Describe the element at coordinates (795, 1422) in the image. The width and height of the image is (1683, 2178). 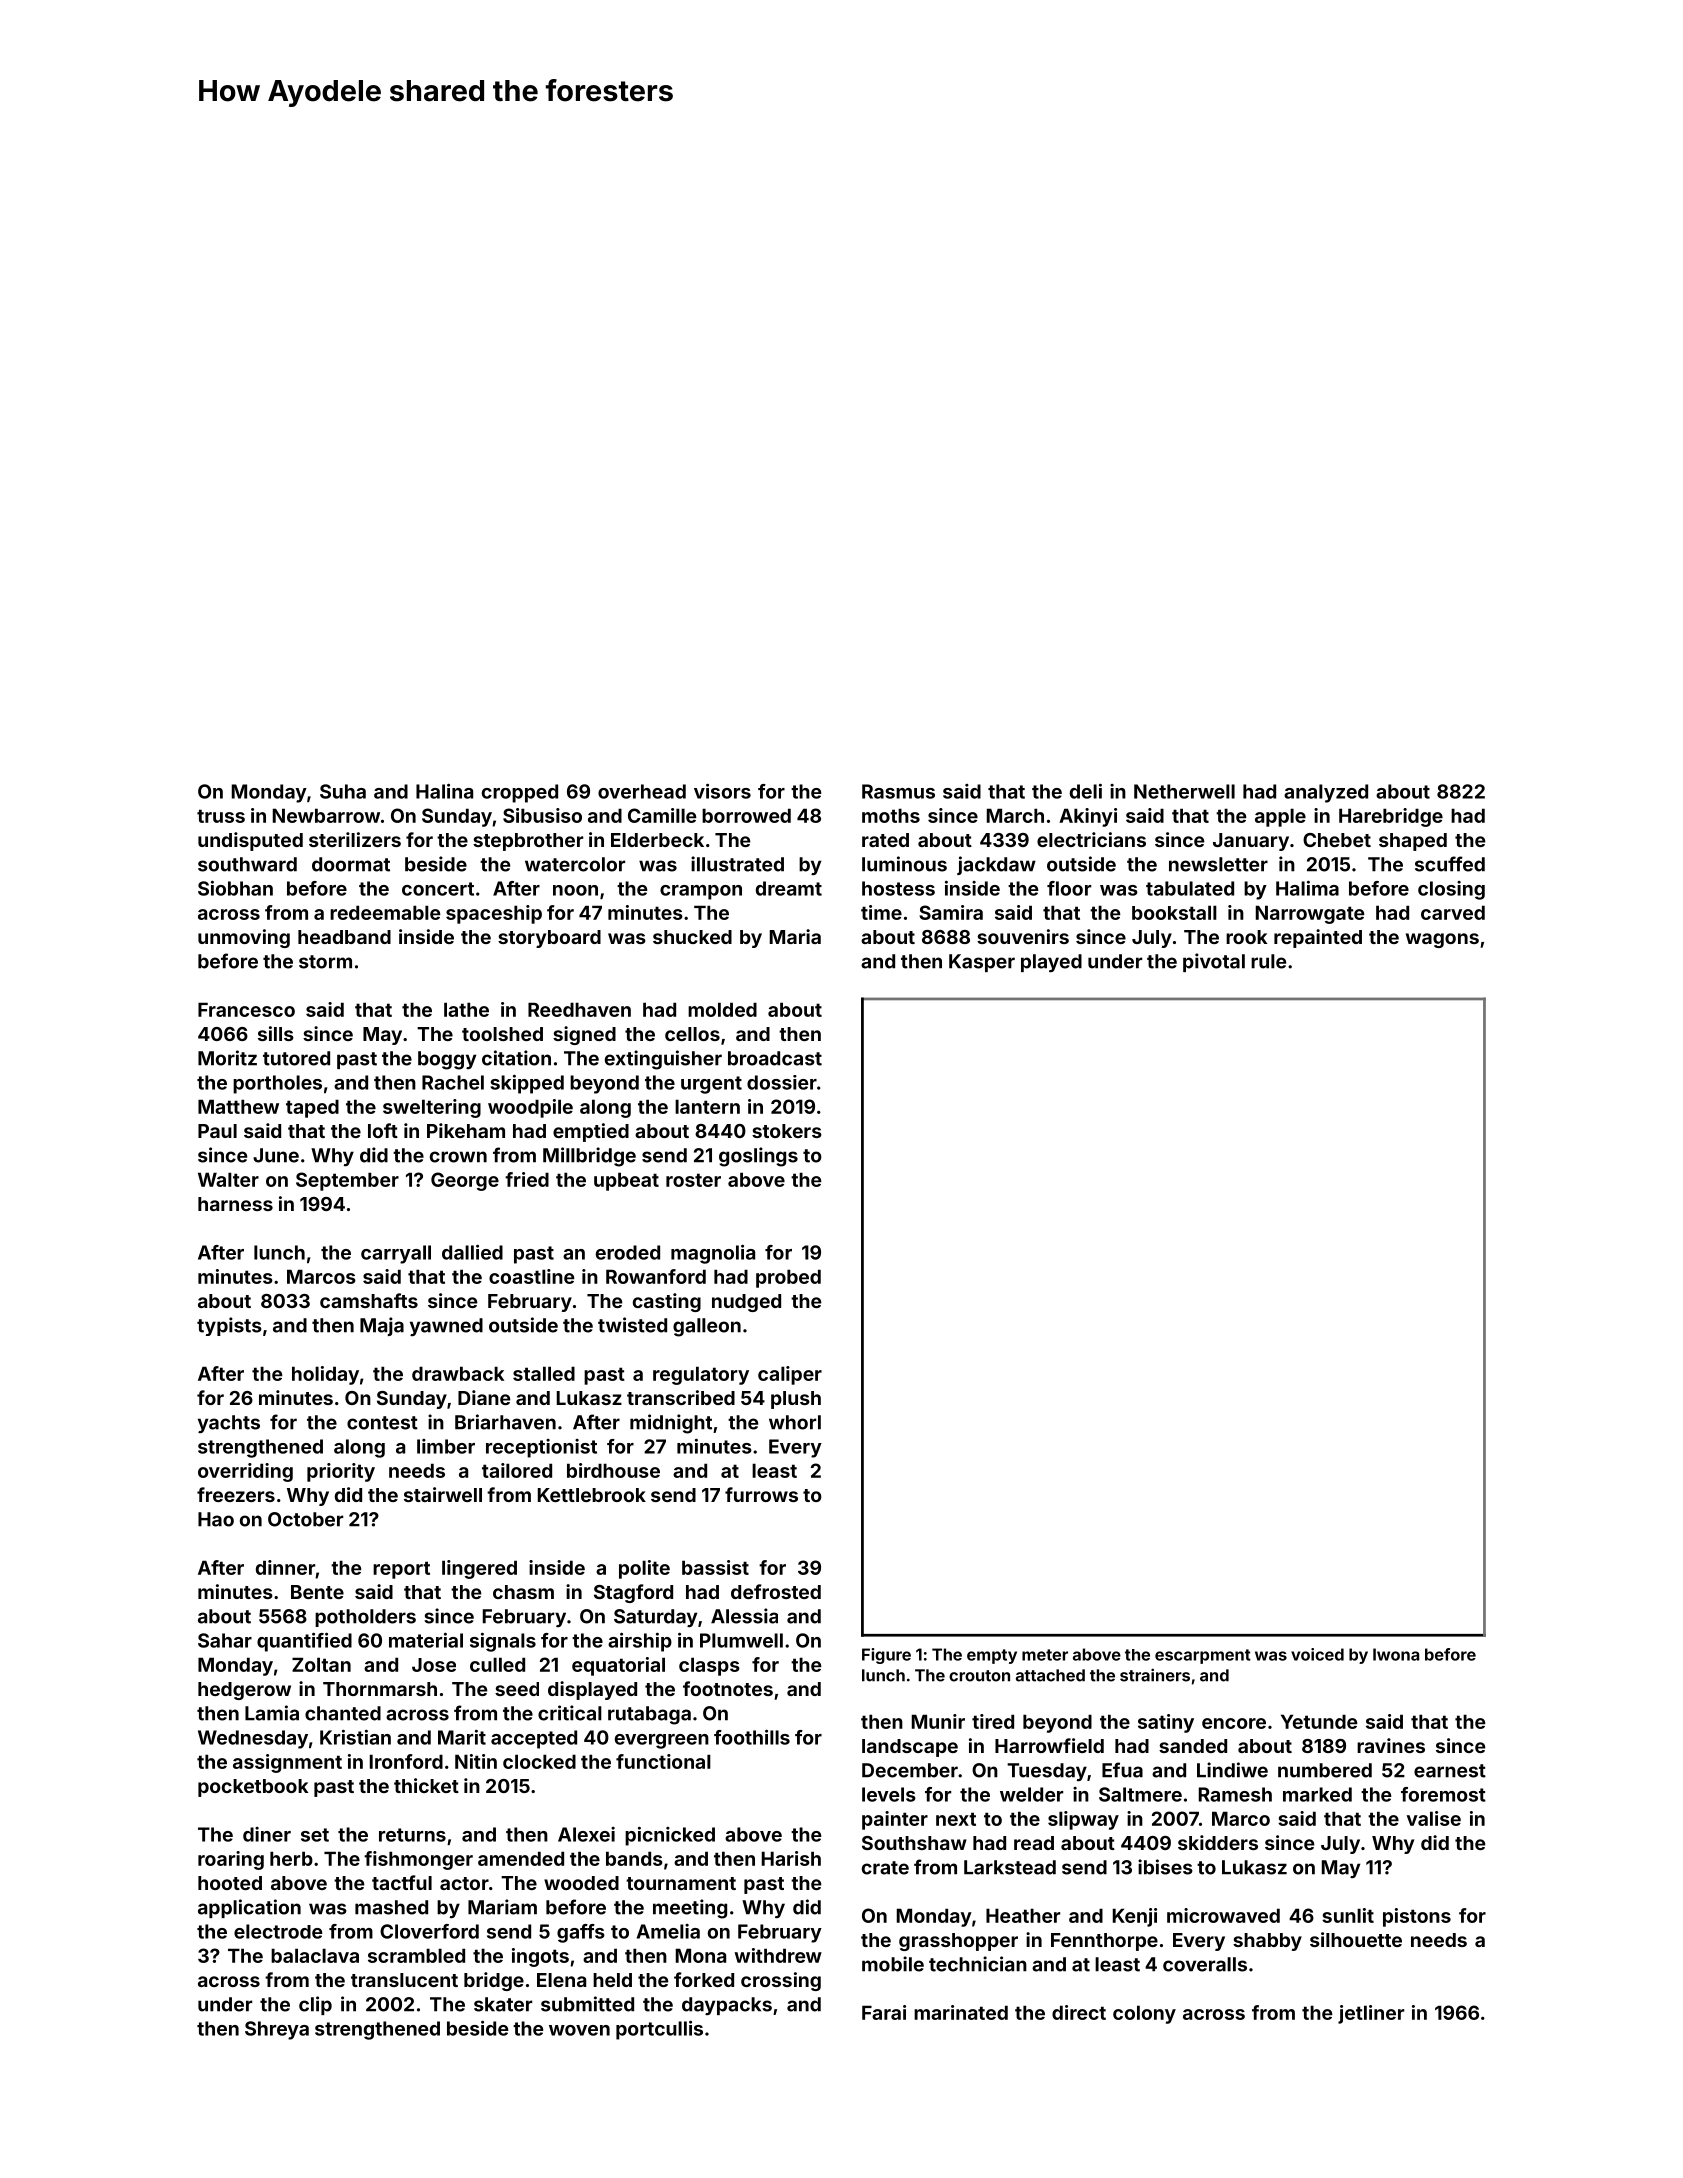
I see `whorl` at that location.
